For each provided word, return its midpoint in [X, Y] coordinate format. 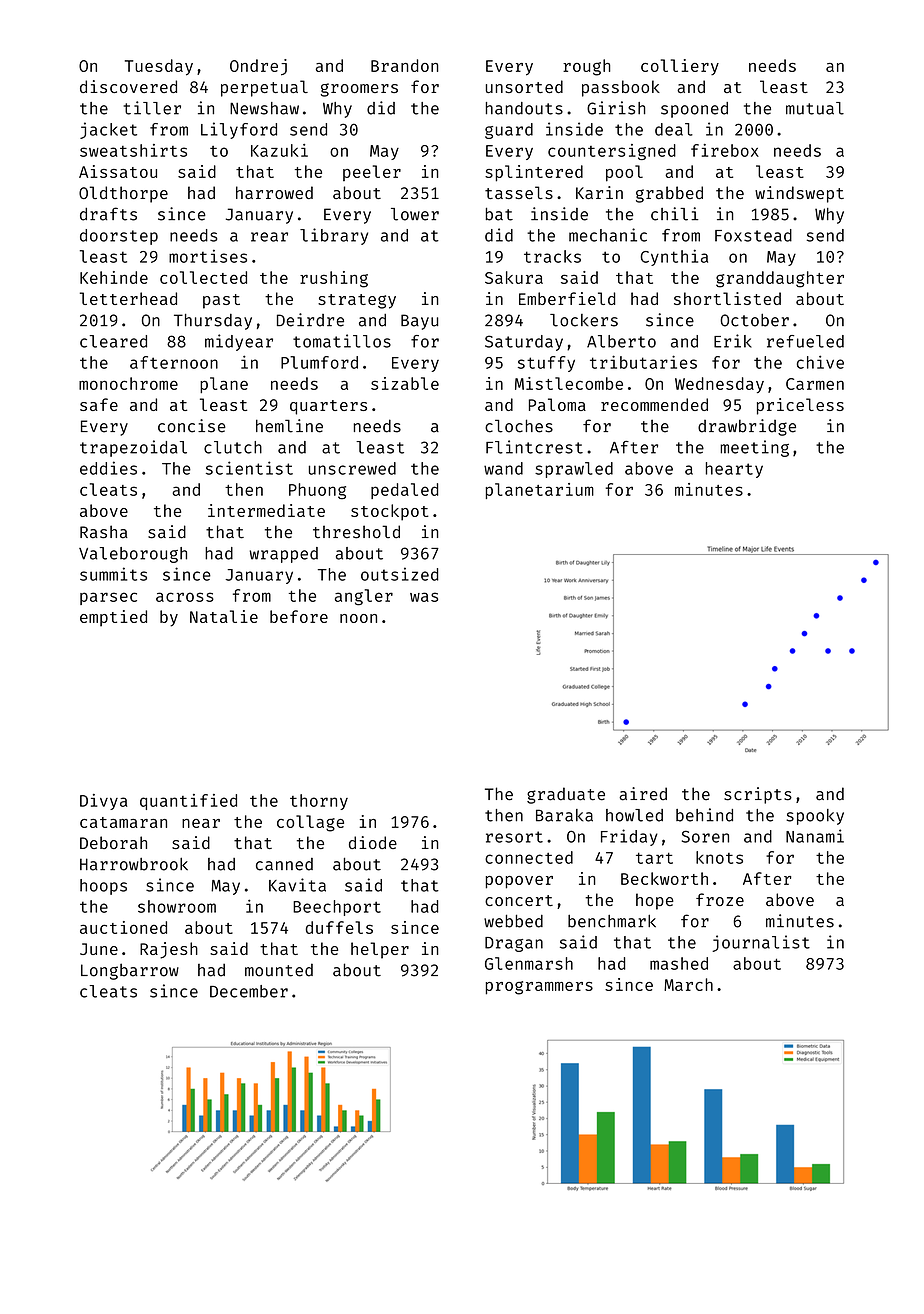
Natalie [224, 616]
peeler [372, 173]
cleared [113, 341]
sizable [405, 383]
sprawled [574, 470]
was [424, 597]
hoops [103, 887]
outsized [400, 574]
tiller [152, 108]
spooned [694, 110]
